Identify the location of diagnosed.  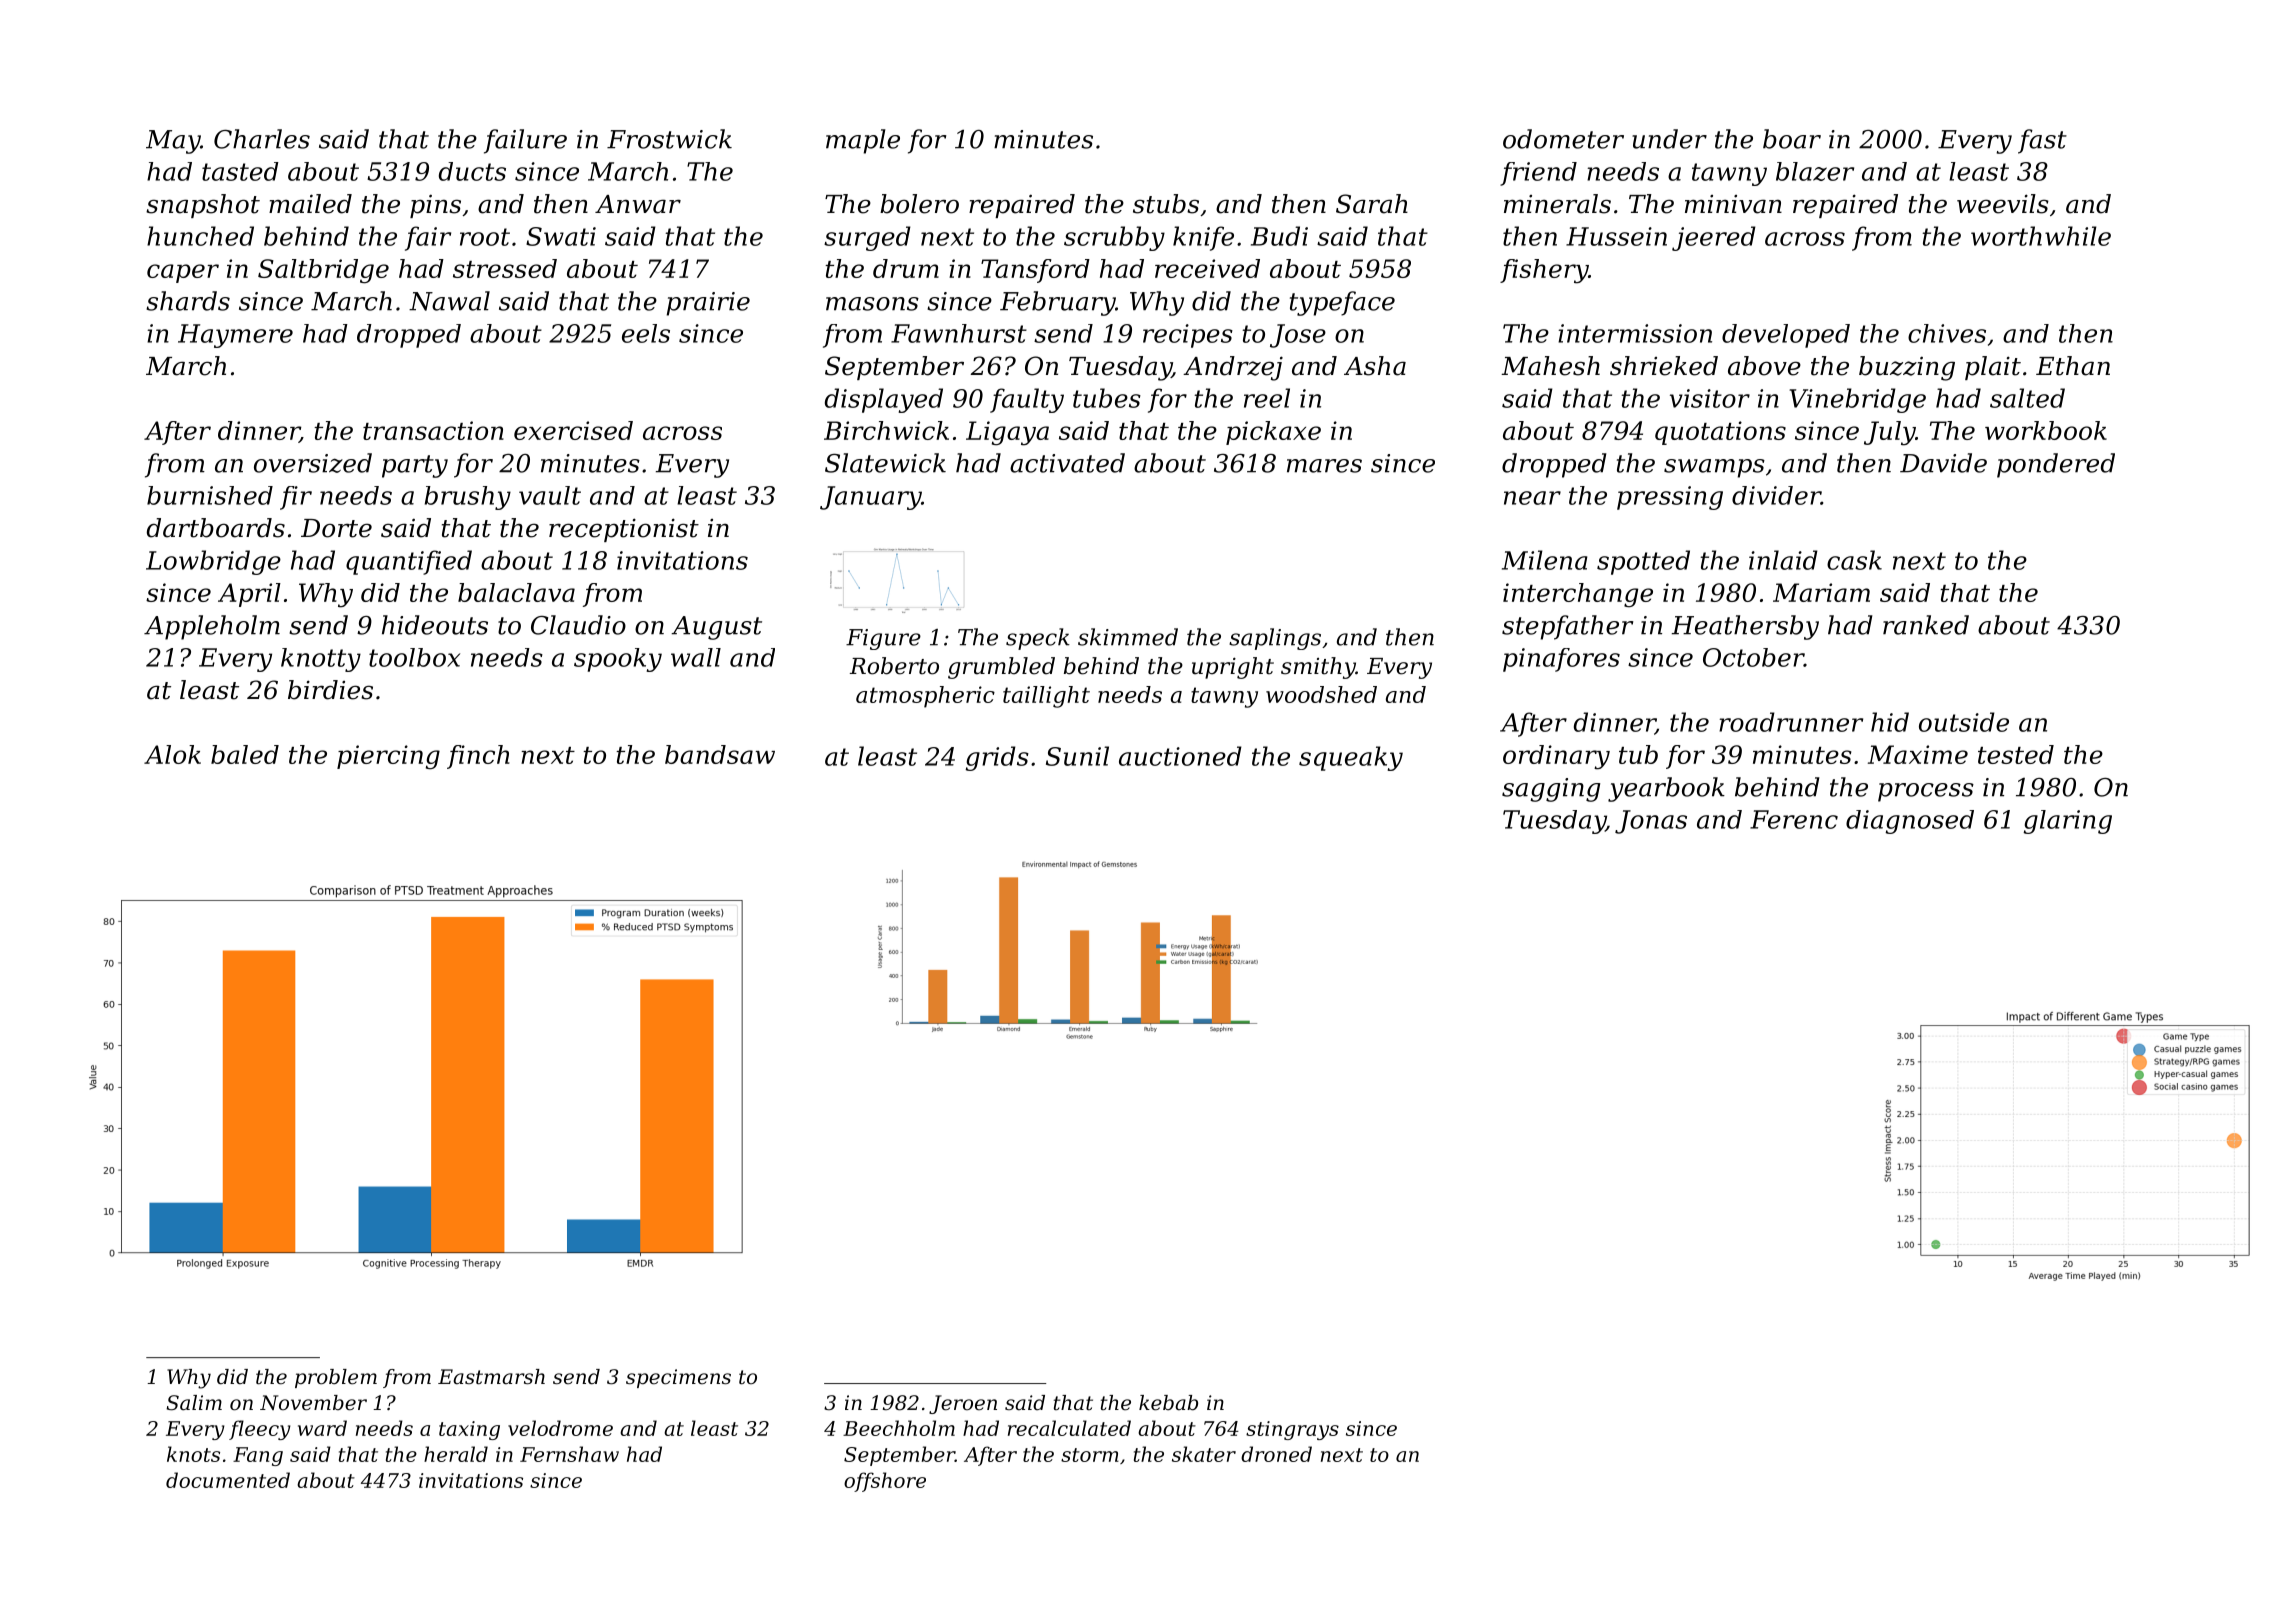
(1910, 822).
